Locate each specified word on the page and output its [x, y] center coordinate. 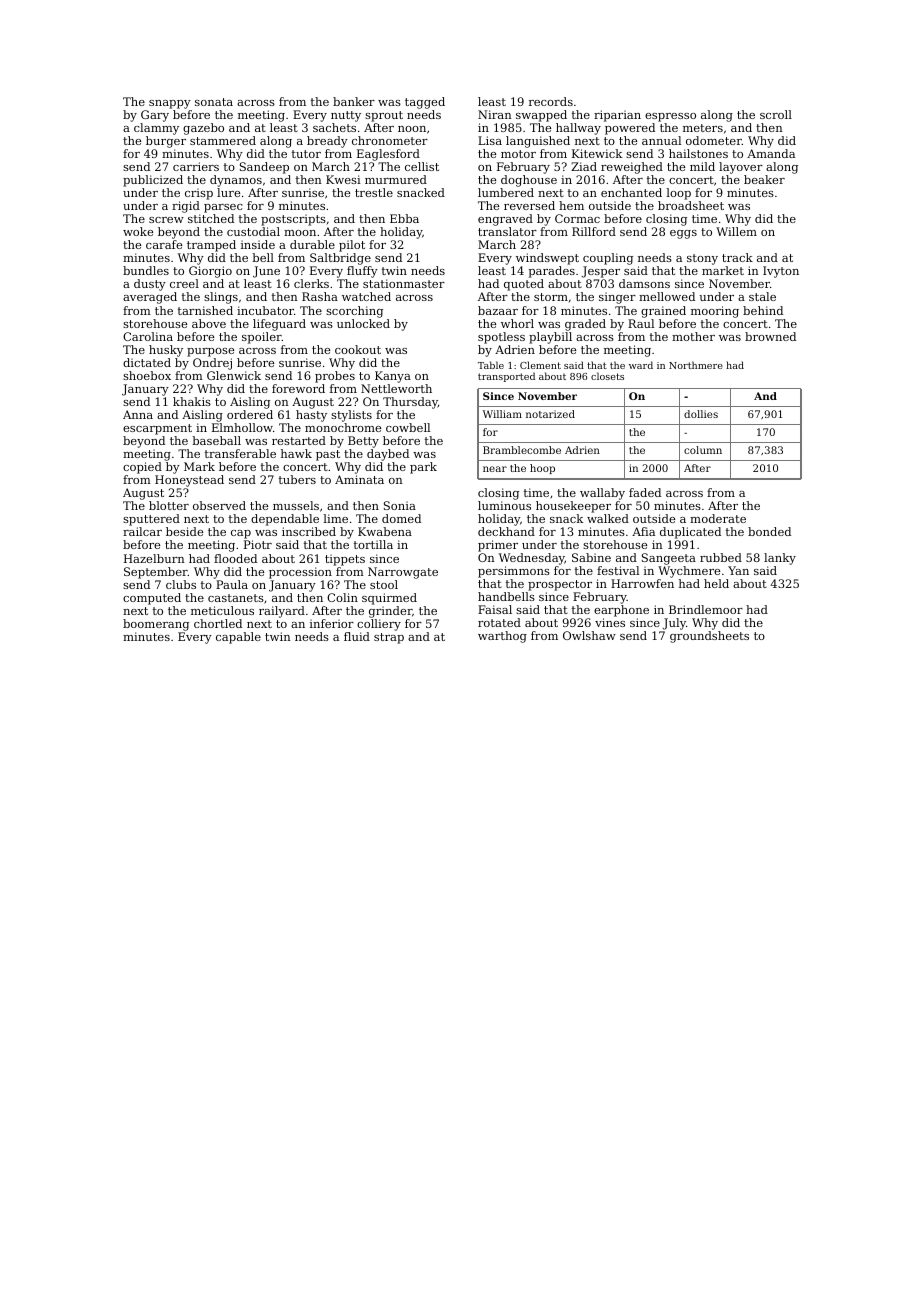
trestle [374, 192]
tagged [425, 103]
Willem [736, 231]
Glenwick [234, 375]
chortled [218, 623]
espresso [670, 117]
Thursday [410, 403]
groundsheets [709, 637]
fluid [357, 636]
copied [142, 468]
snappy [170, 104]
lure [228, 192]
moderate [718, 518]
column [703, 450]
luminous [504, 505]
